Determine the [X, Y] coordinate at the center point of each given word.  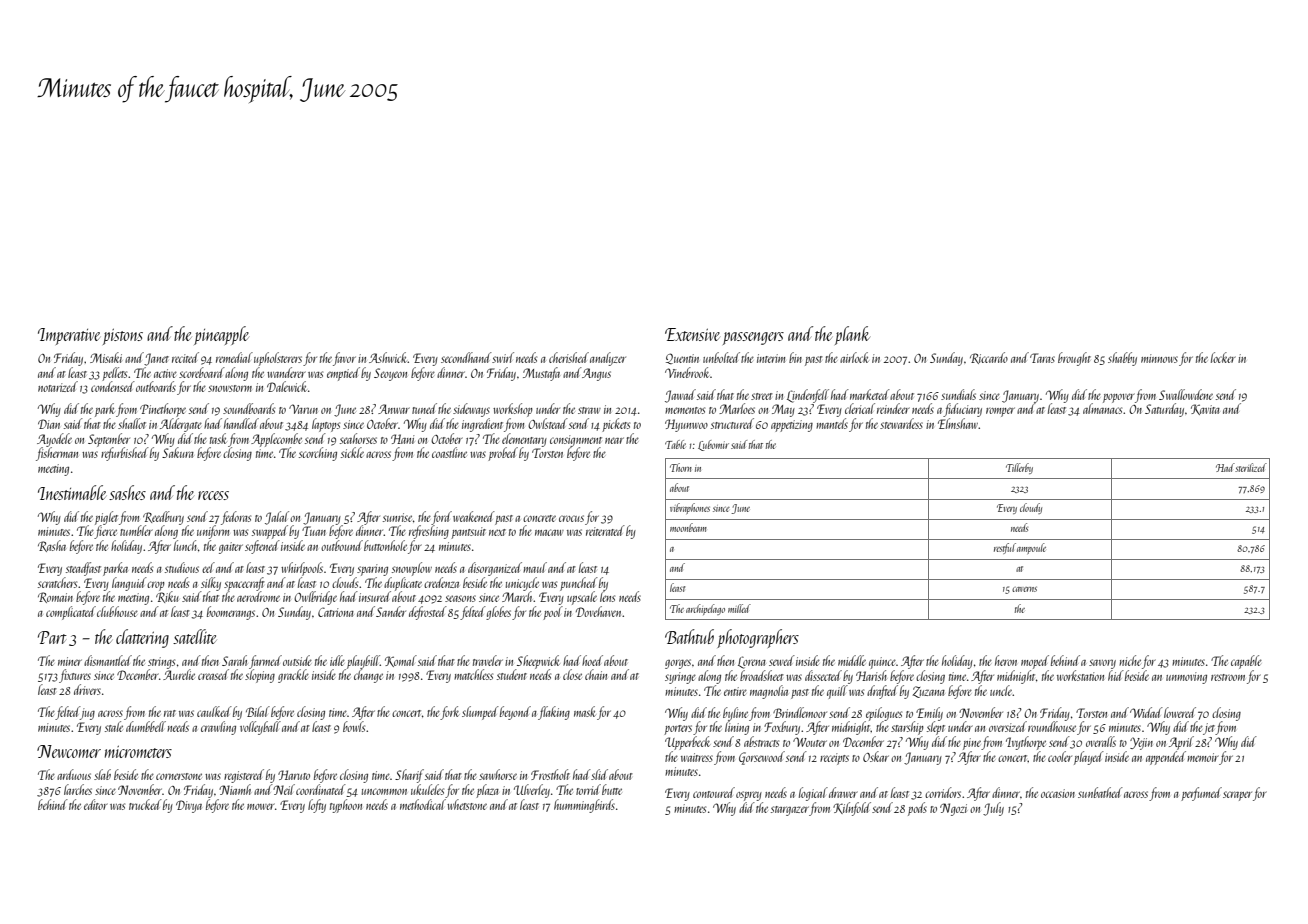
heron [1006, 660]
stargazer [790, 811]
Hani [402, 439]
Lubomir [713, 445]
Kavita [1205, 409]
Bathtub [689, 636]
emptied [343, 374]
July [993, 809]
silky [211, 584]
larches [78, 789]
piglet [106, 518]
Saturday [1164, 410]
